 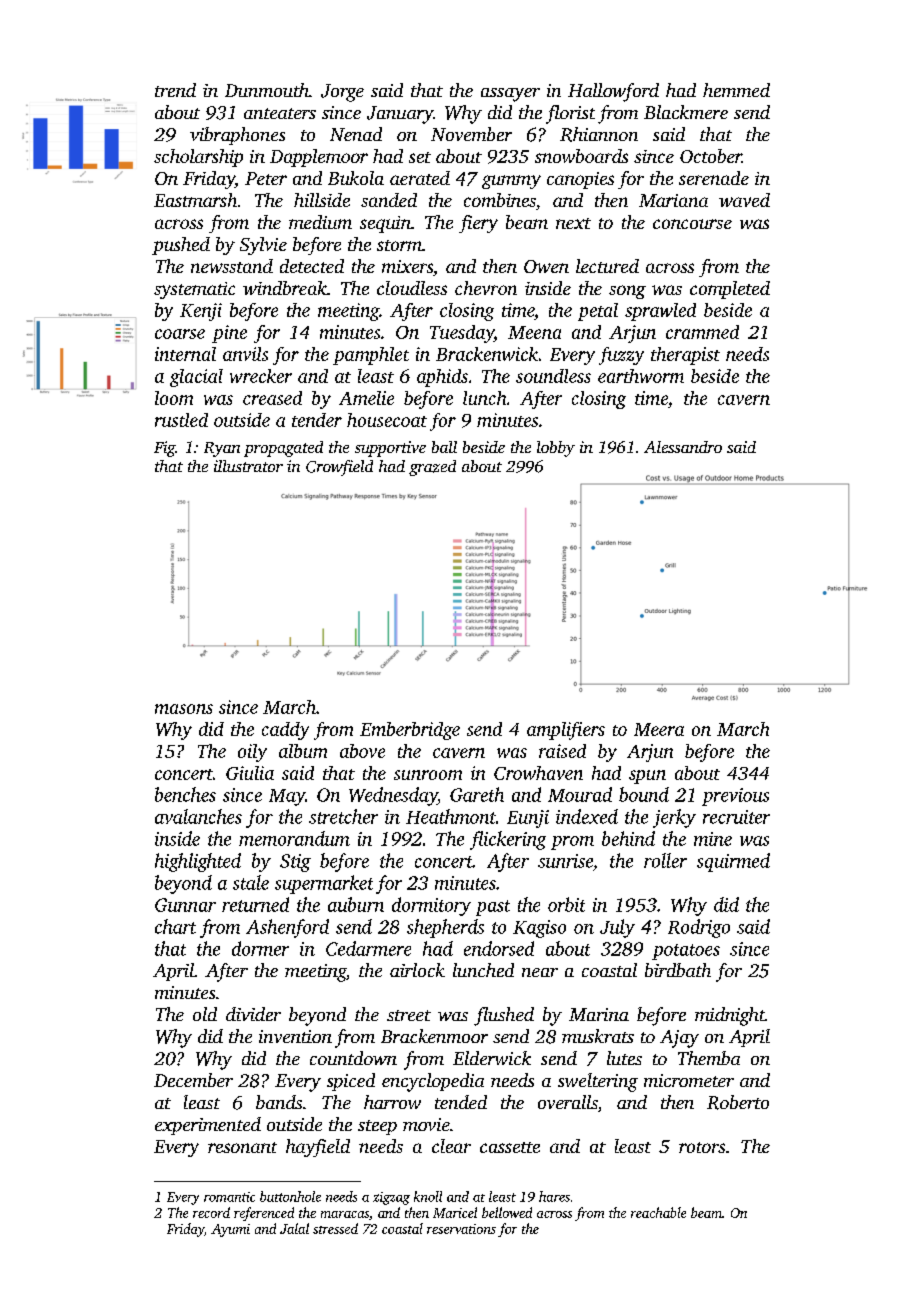 I want to click on masons, so click(x=184, y=709).
